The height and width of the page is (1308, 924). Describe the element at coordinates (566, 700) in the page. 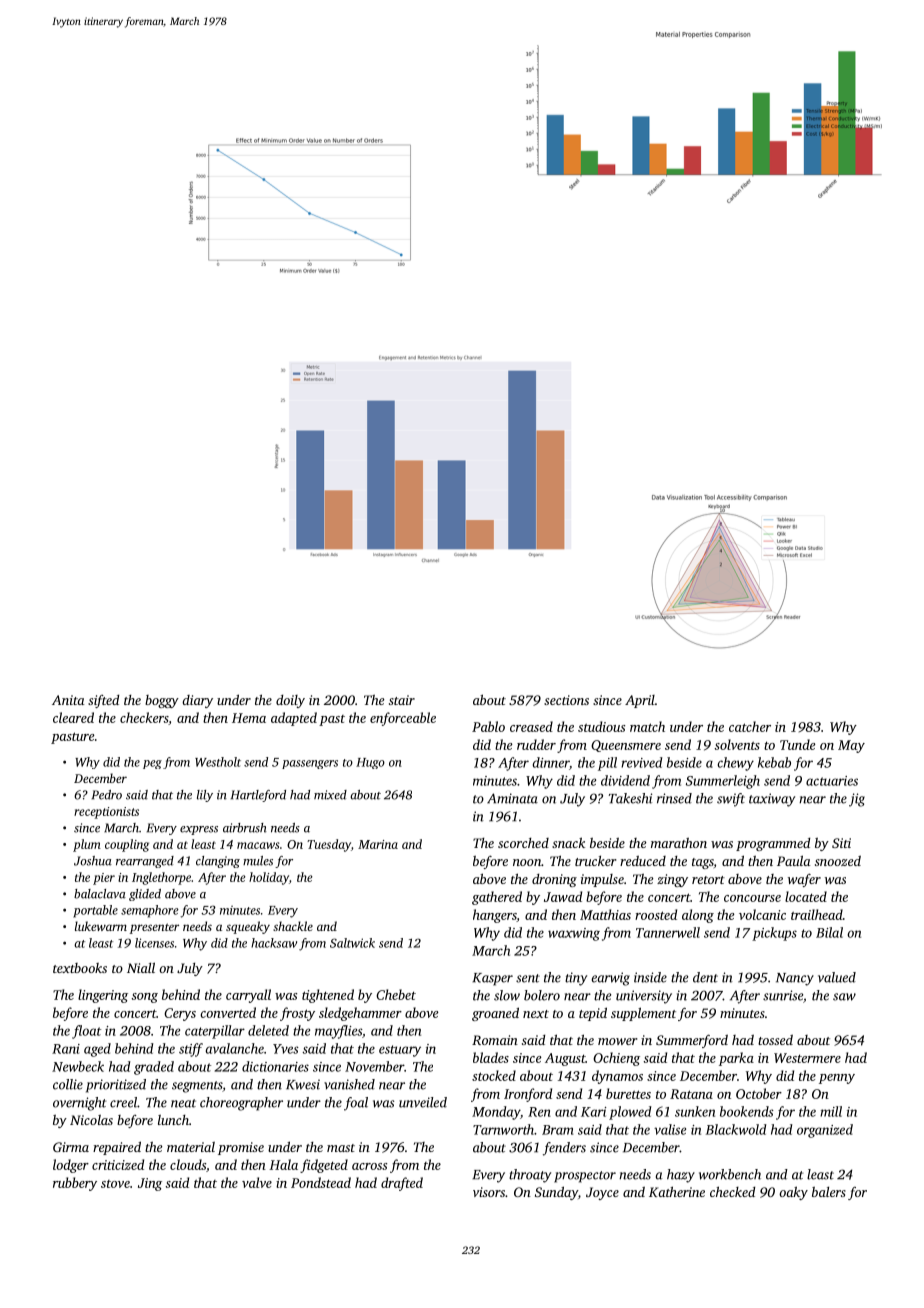

I see `sections` at that location.
